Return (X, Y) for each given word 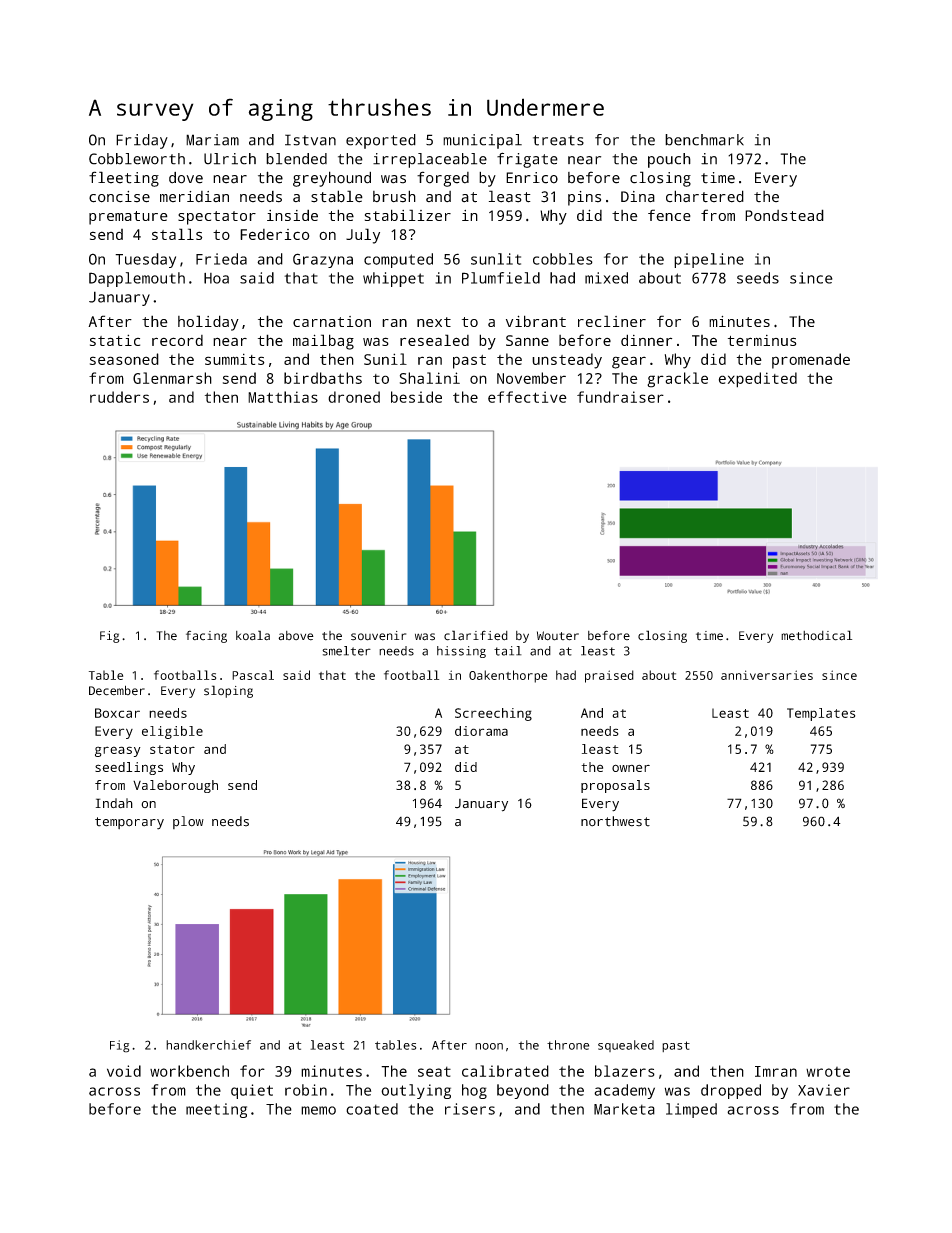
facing (206, 636)
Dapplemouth (137, 279)
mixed (606, 278)
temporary (129, 823)
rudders (119, 397)
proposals (615, 786)
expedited (758, 380)
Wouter (558, 636)
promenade (811, 361)
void (124, 1071)
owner (631, 768)
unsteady (567, 361)
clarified (476, 635)
